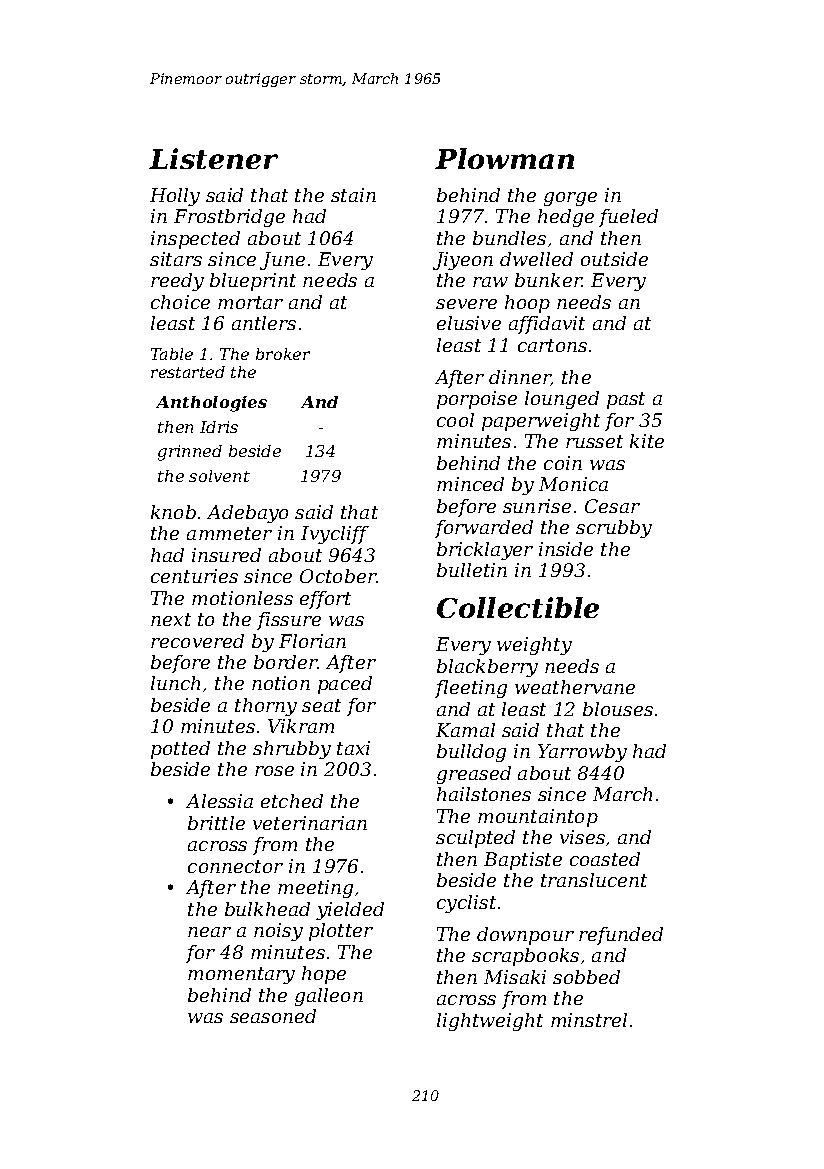 The width and height of the image is (824, 1169). Describe the element at coordinates (209, 932) in the image. I see `near` at that location.
